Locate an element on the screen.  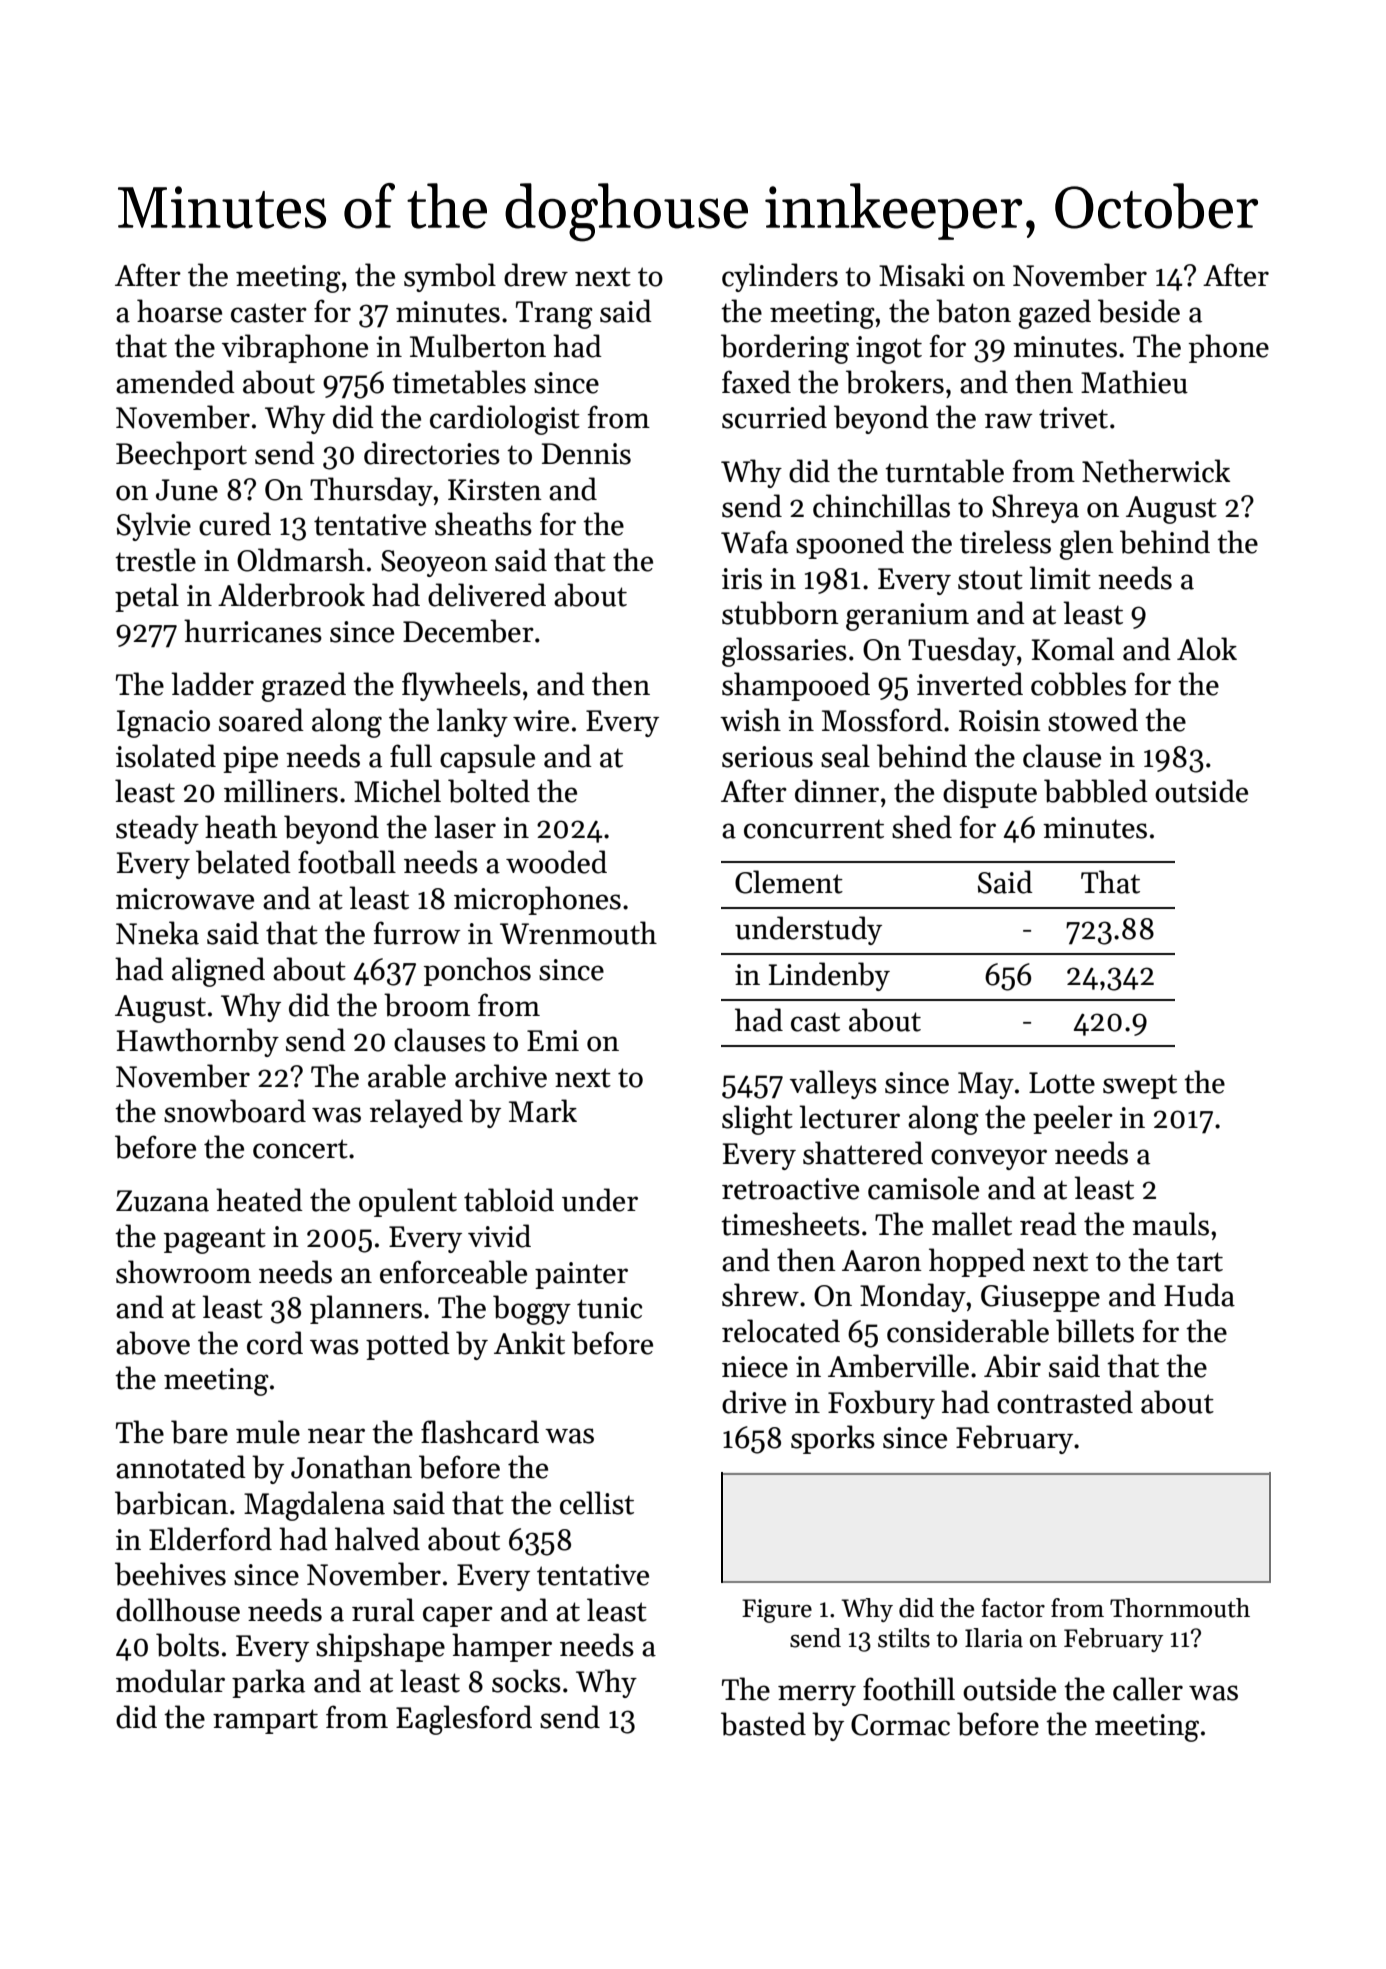
caller is located at coordinates (1148, 1689).
